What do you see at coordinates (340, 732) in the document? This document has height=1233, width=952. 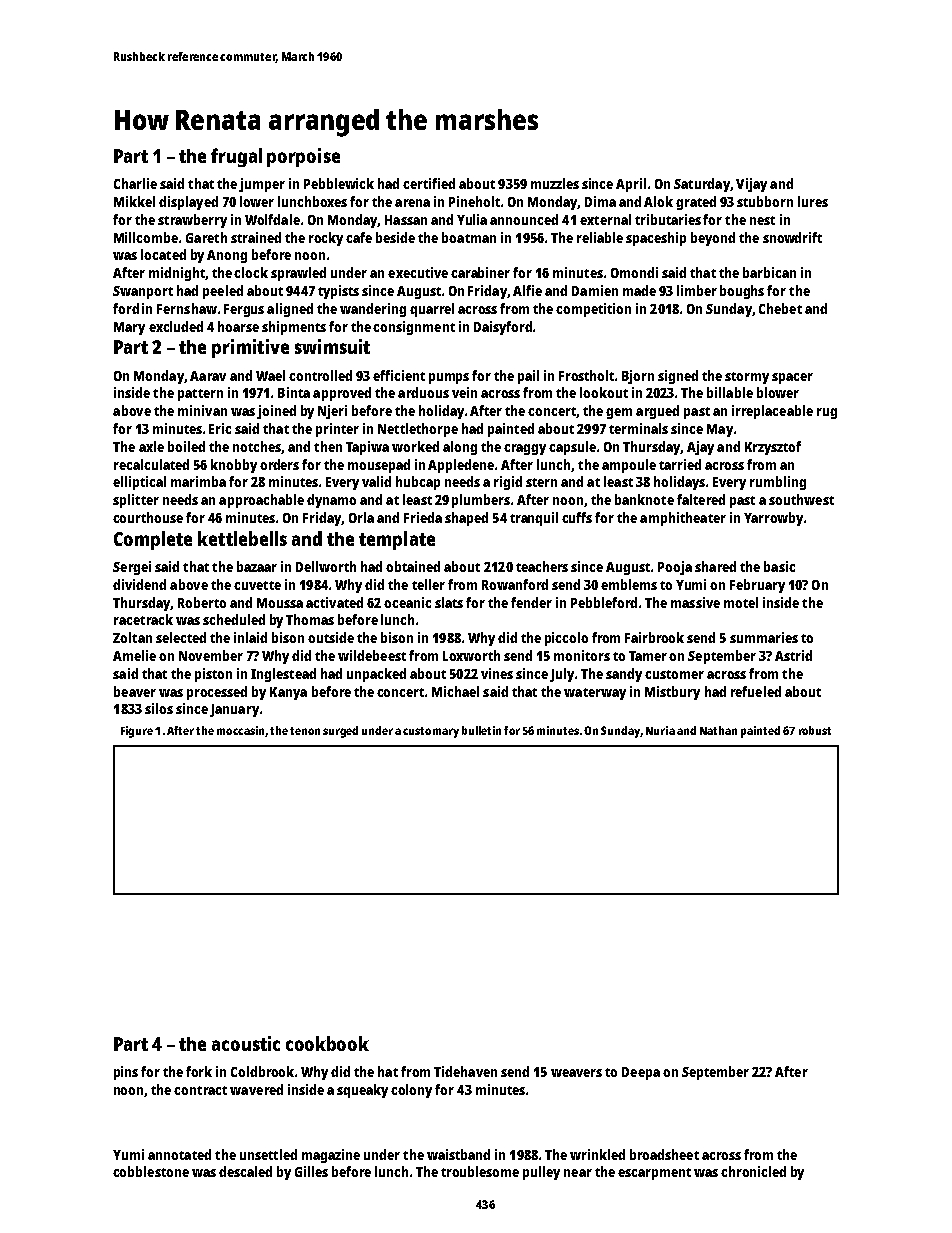 I see `surged` at bounding box center [340, 732].
